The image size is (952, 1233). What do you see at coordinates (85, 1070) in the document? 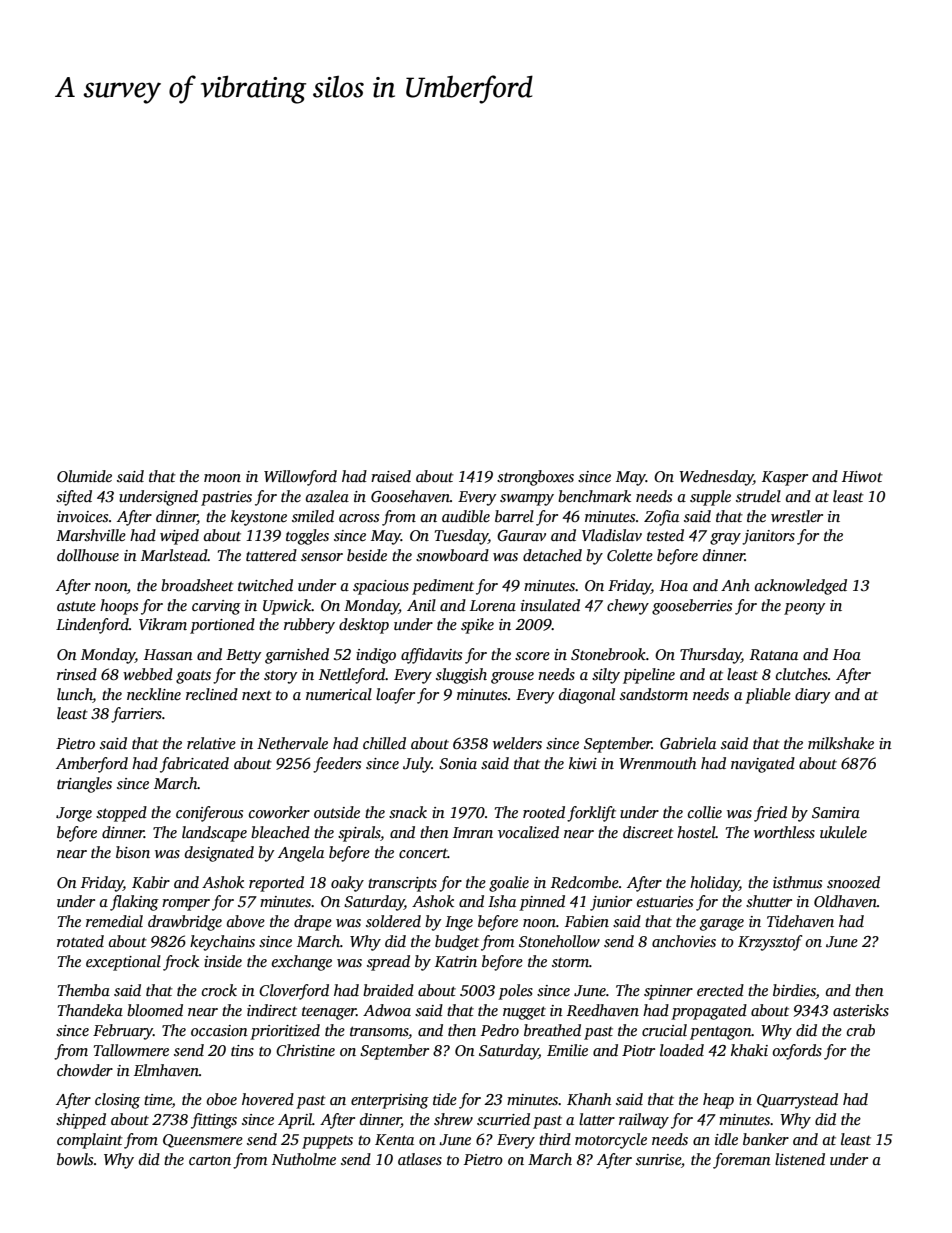
I see `chowder` at bounding box center [85, 1070].
